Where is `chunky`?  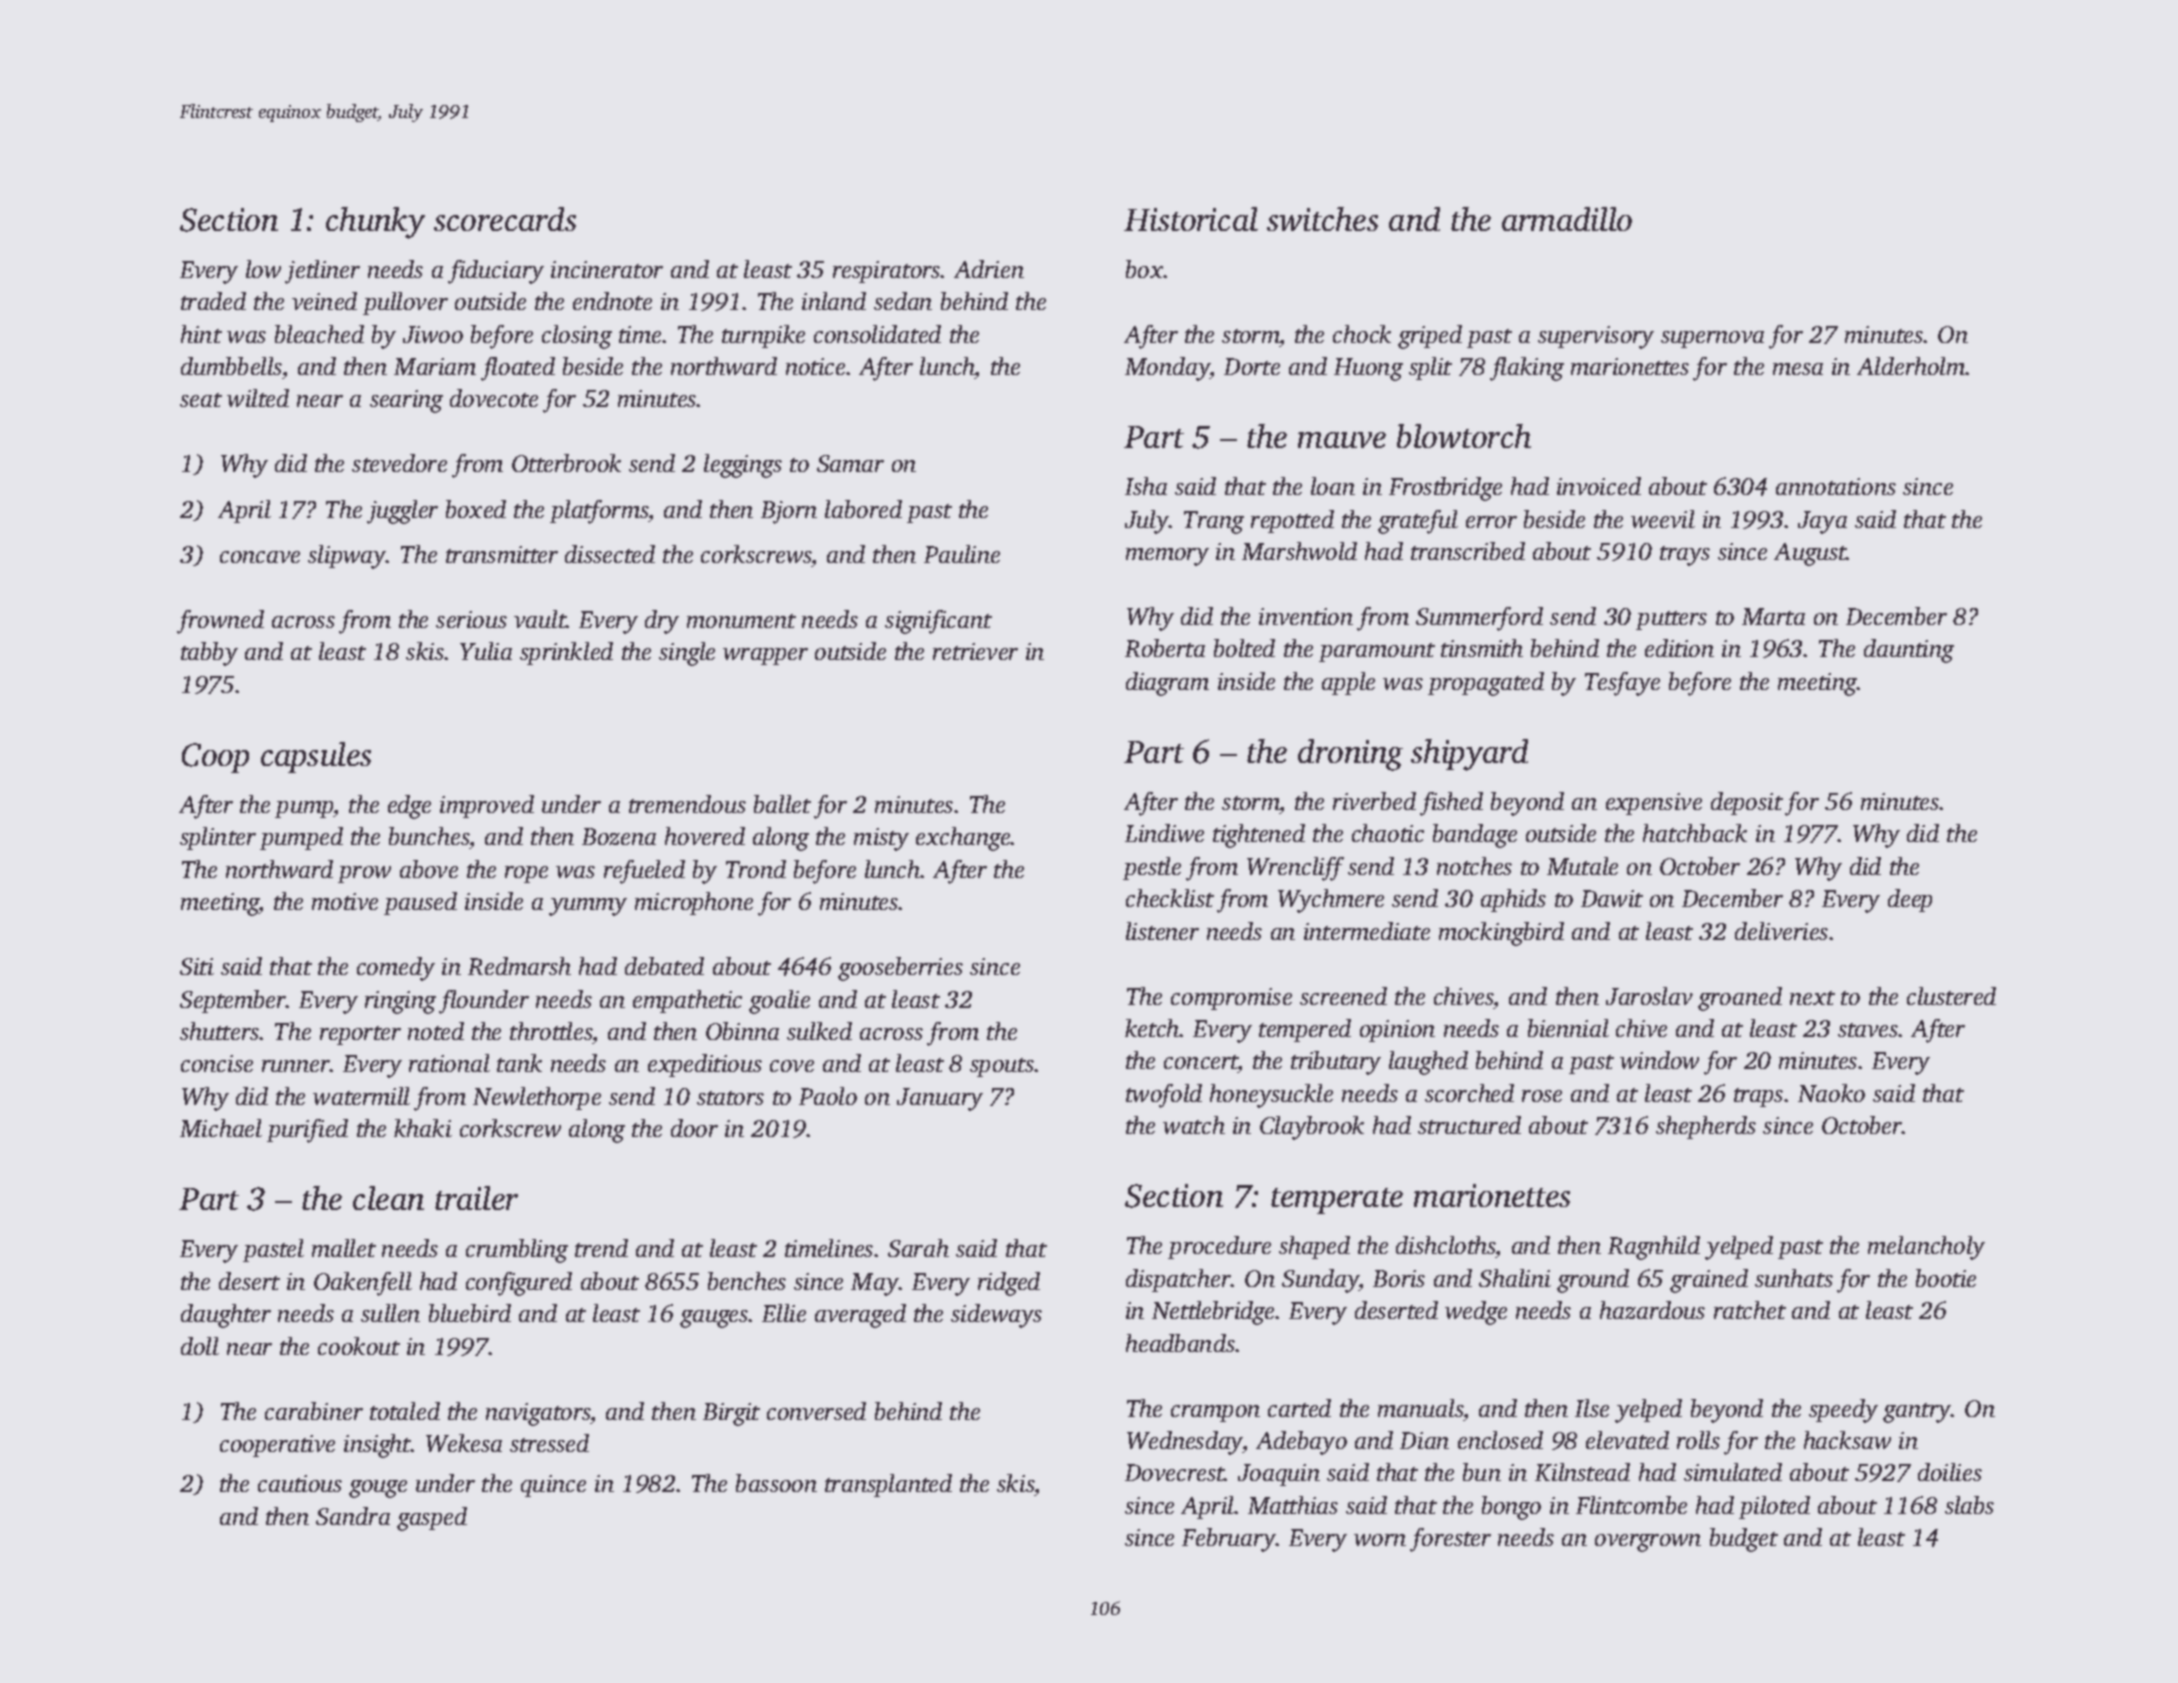
chunky is located at coordinates (375, 223).
